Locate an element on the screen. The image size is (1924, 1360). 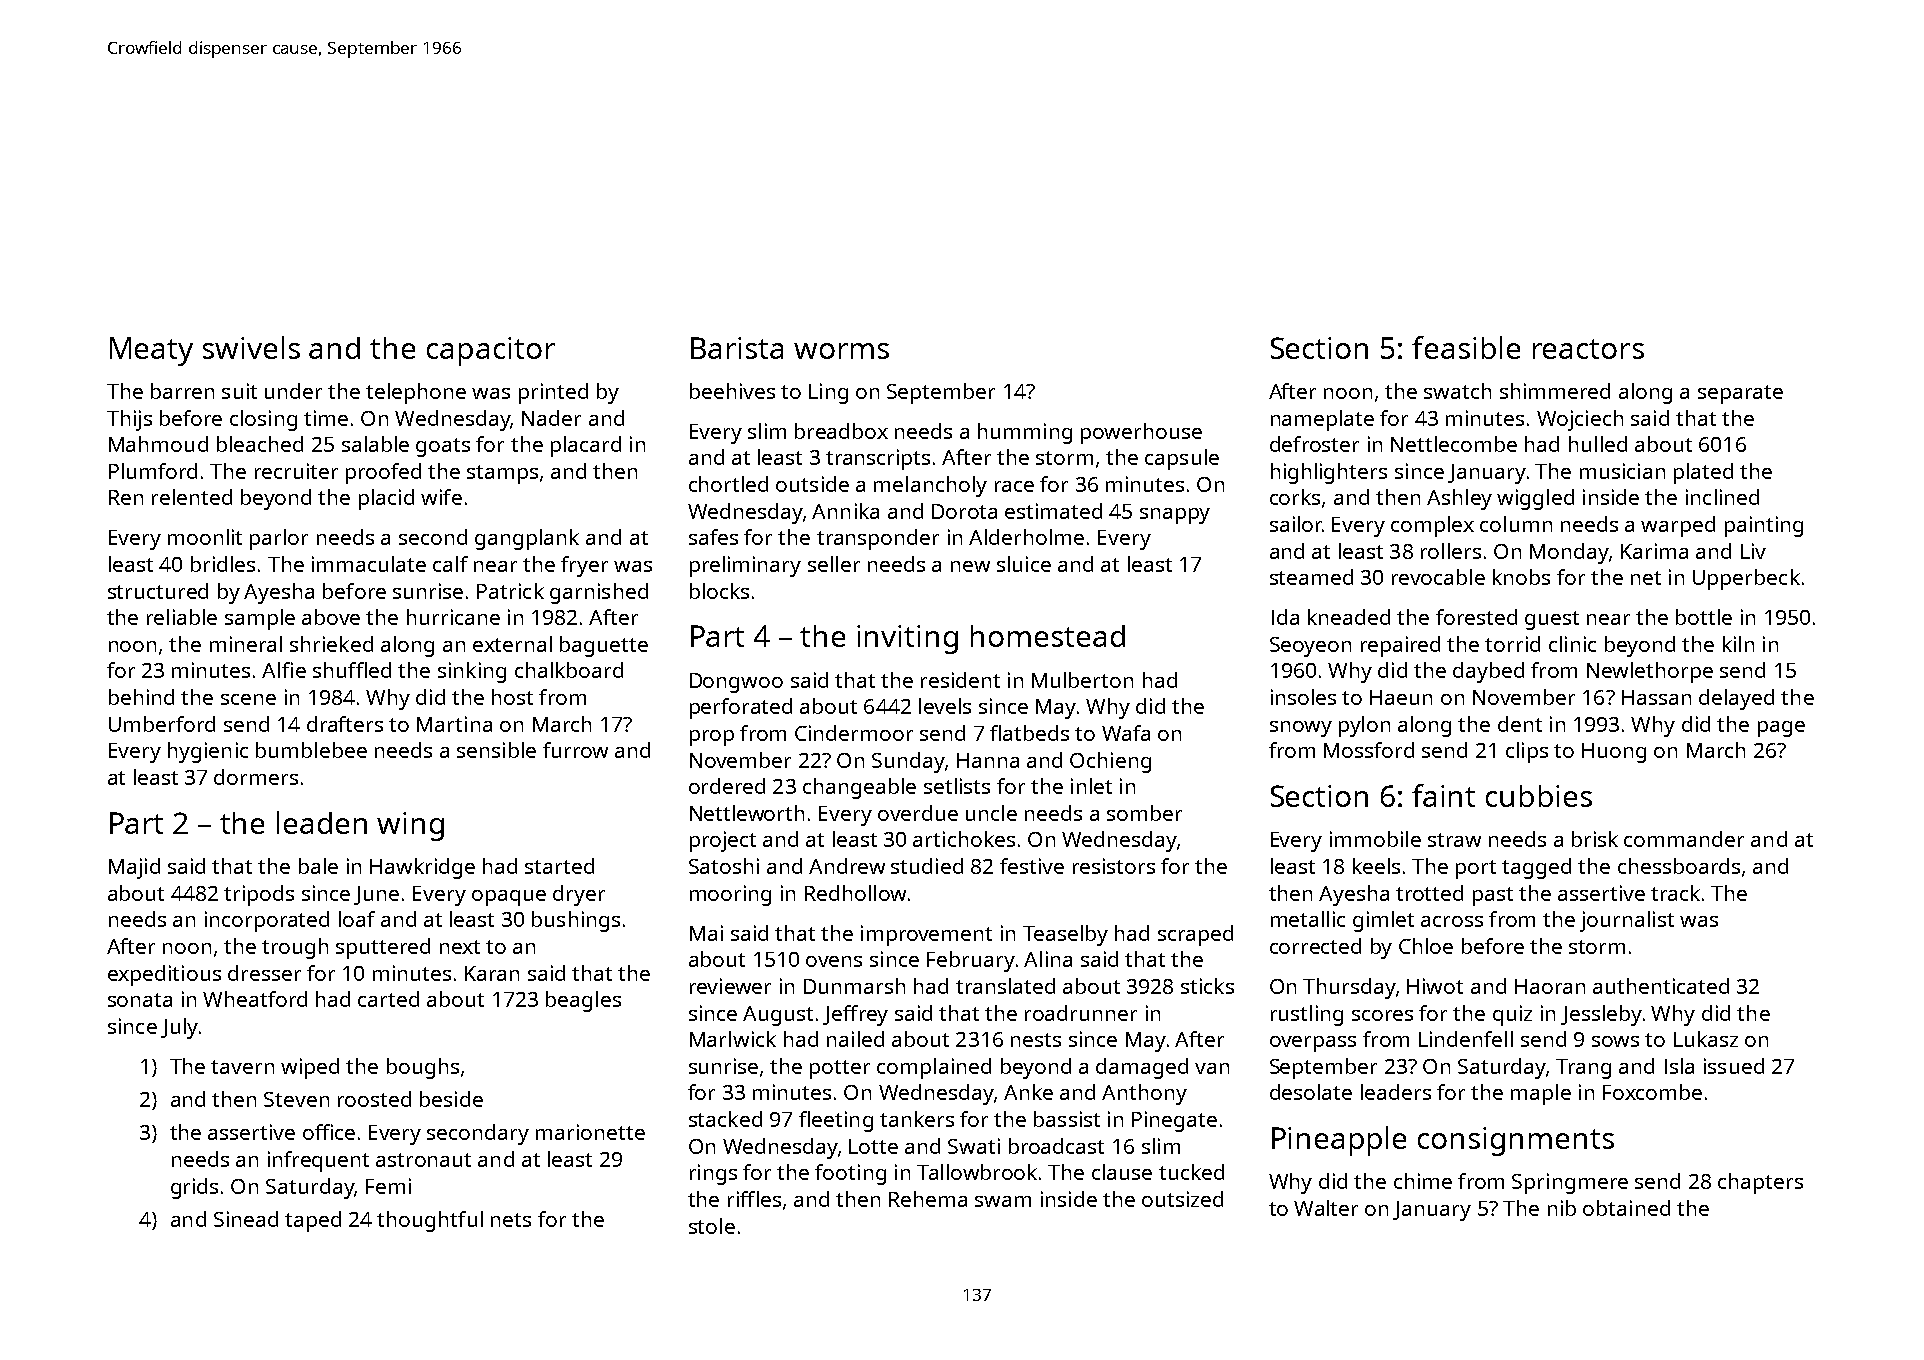
wing is located at coordinates (410, 826).
